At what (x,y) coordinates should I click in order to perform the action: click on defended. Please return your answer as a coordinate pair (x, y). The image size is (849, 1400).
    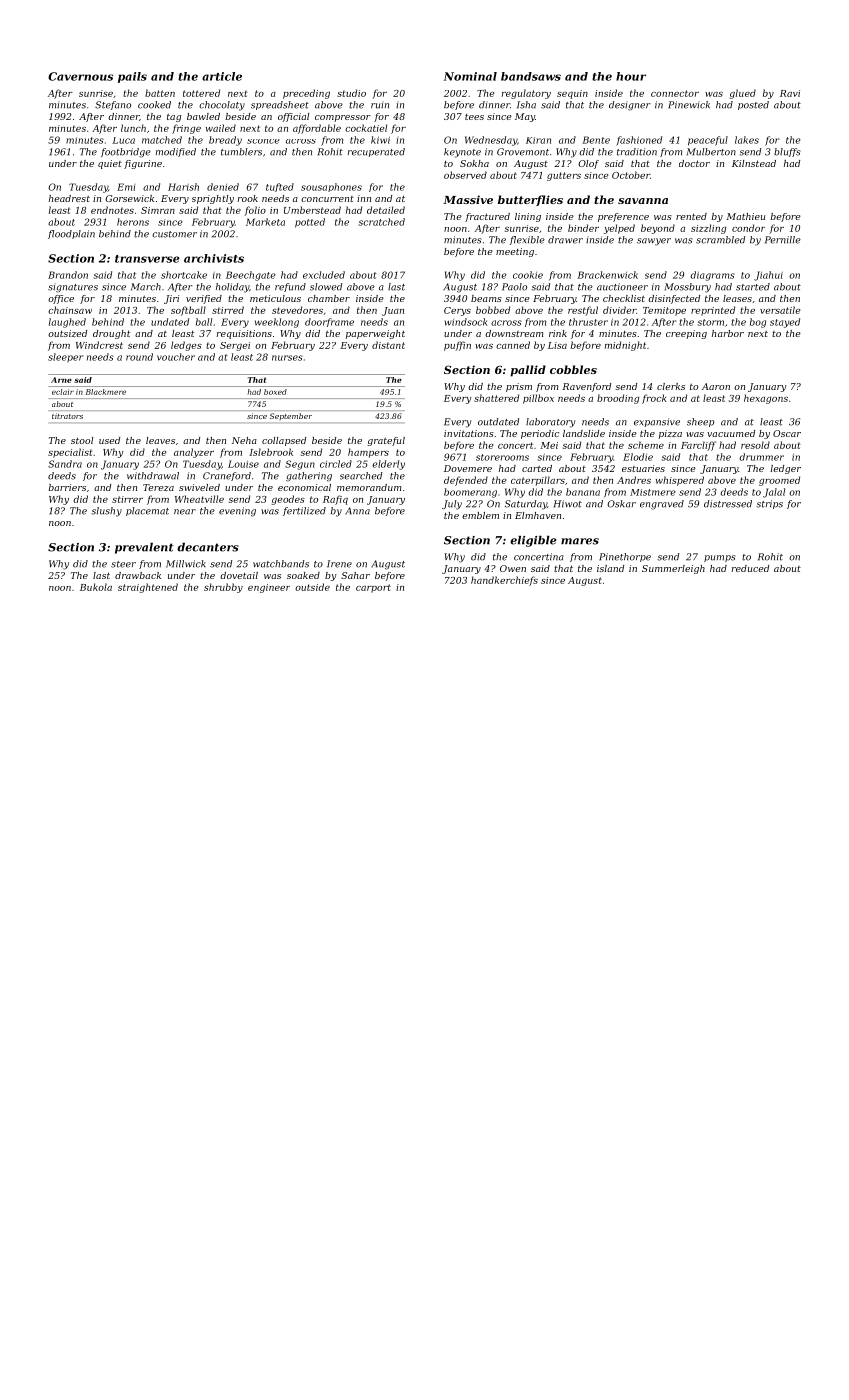
    Looking at the image, I should click on (466, 481).
